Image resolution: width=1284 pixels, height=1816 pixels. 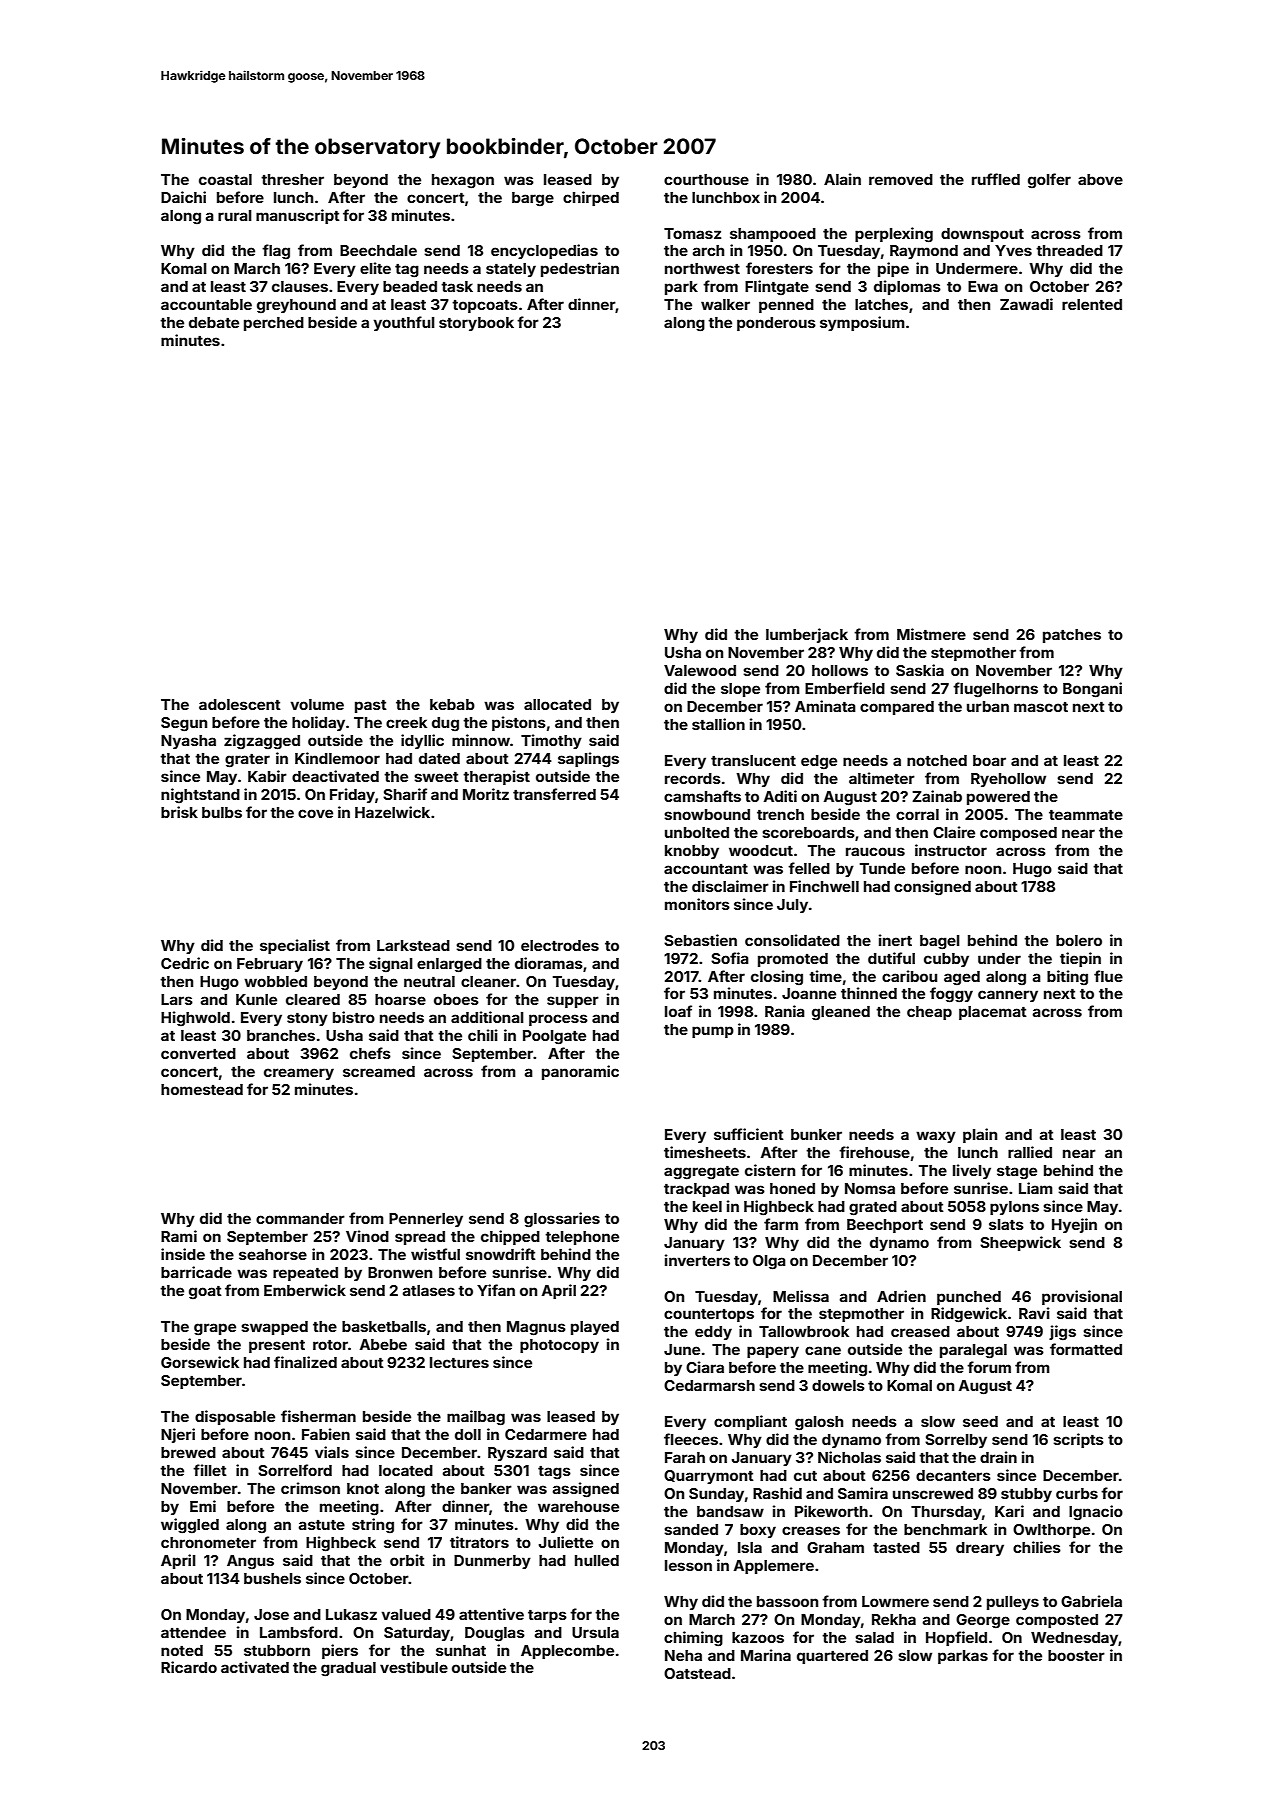 What do you see at coordinates (697, 1260) in the image?
I see `inverters` at bounding box center [697, 1260].
